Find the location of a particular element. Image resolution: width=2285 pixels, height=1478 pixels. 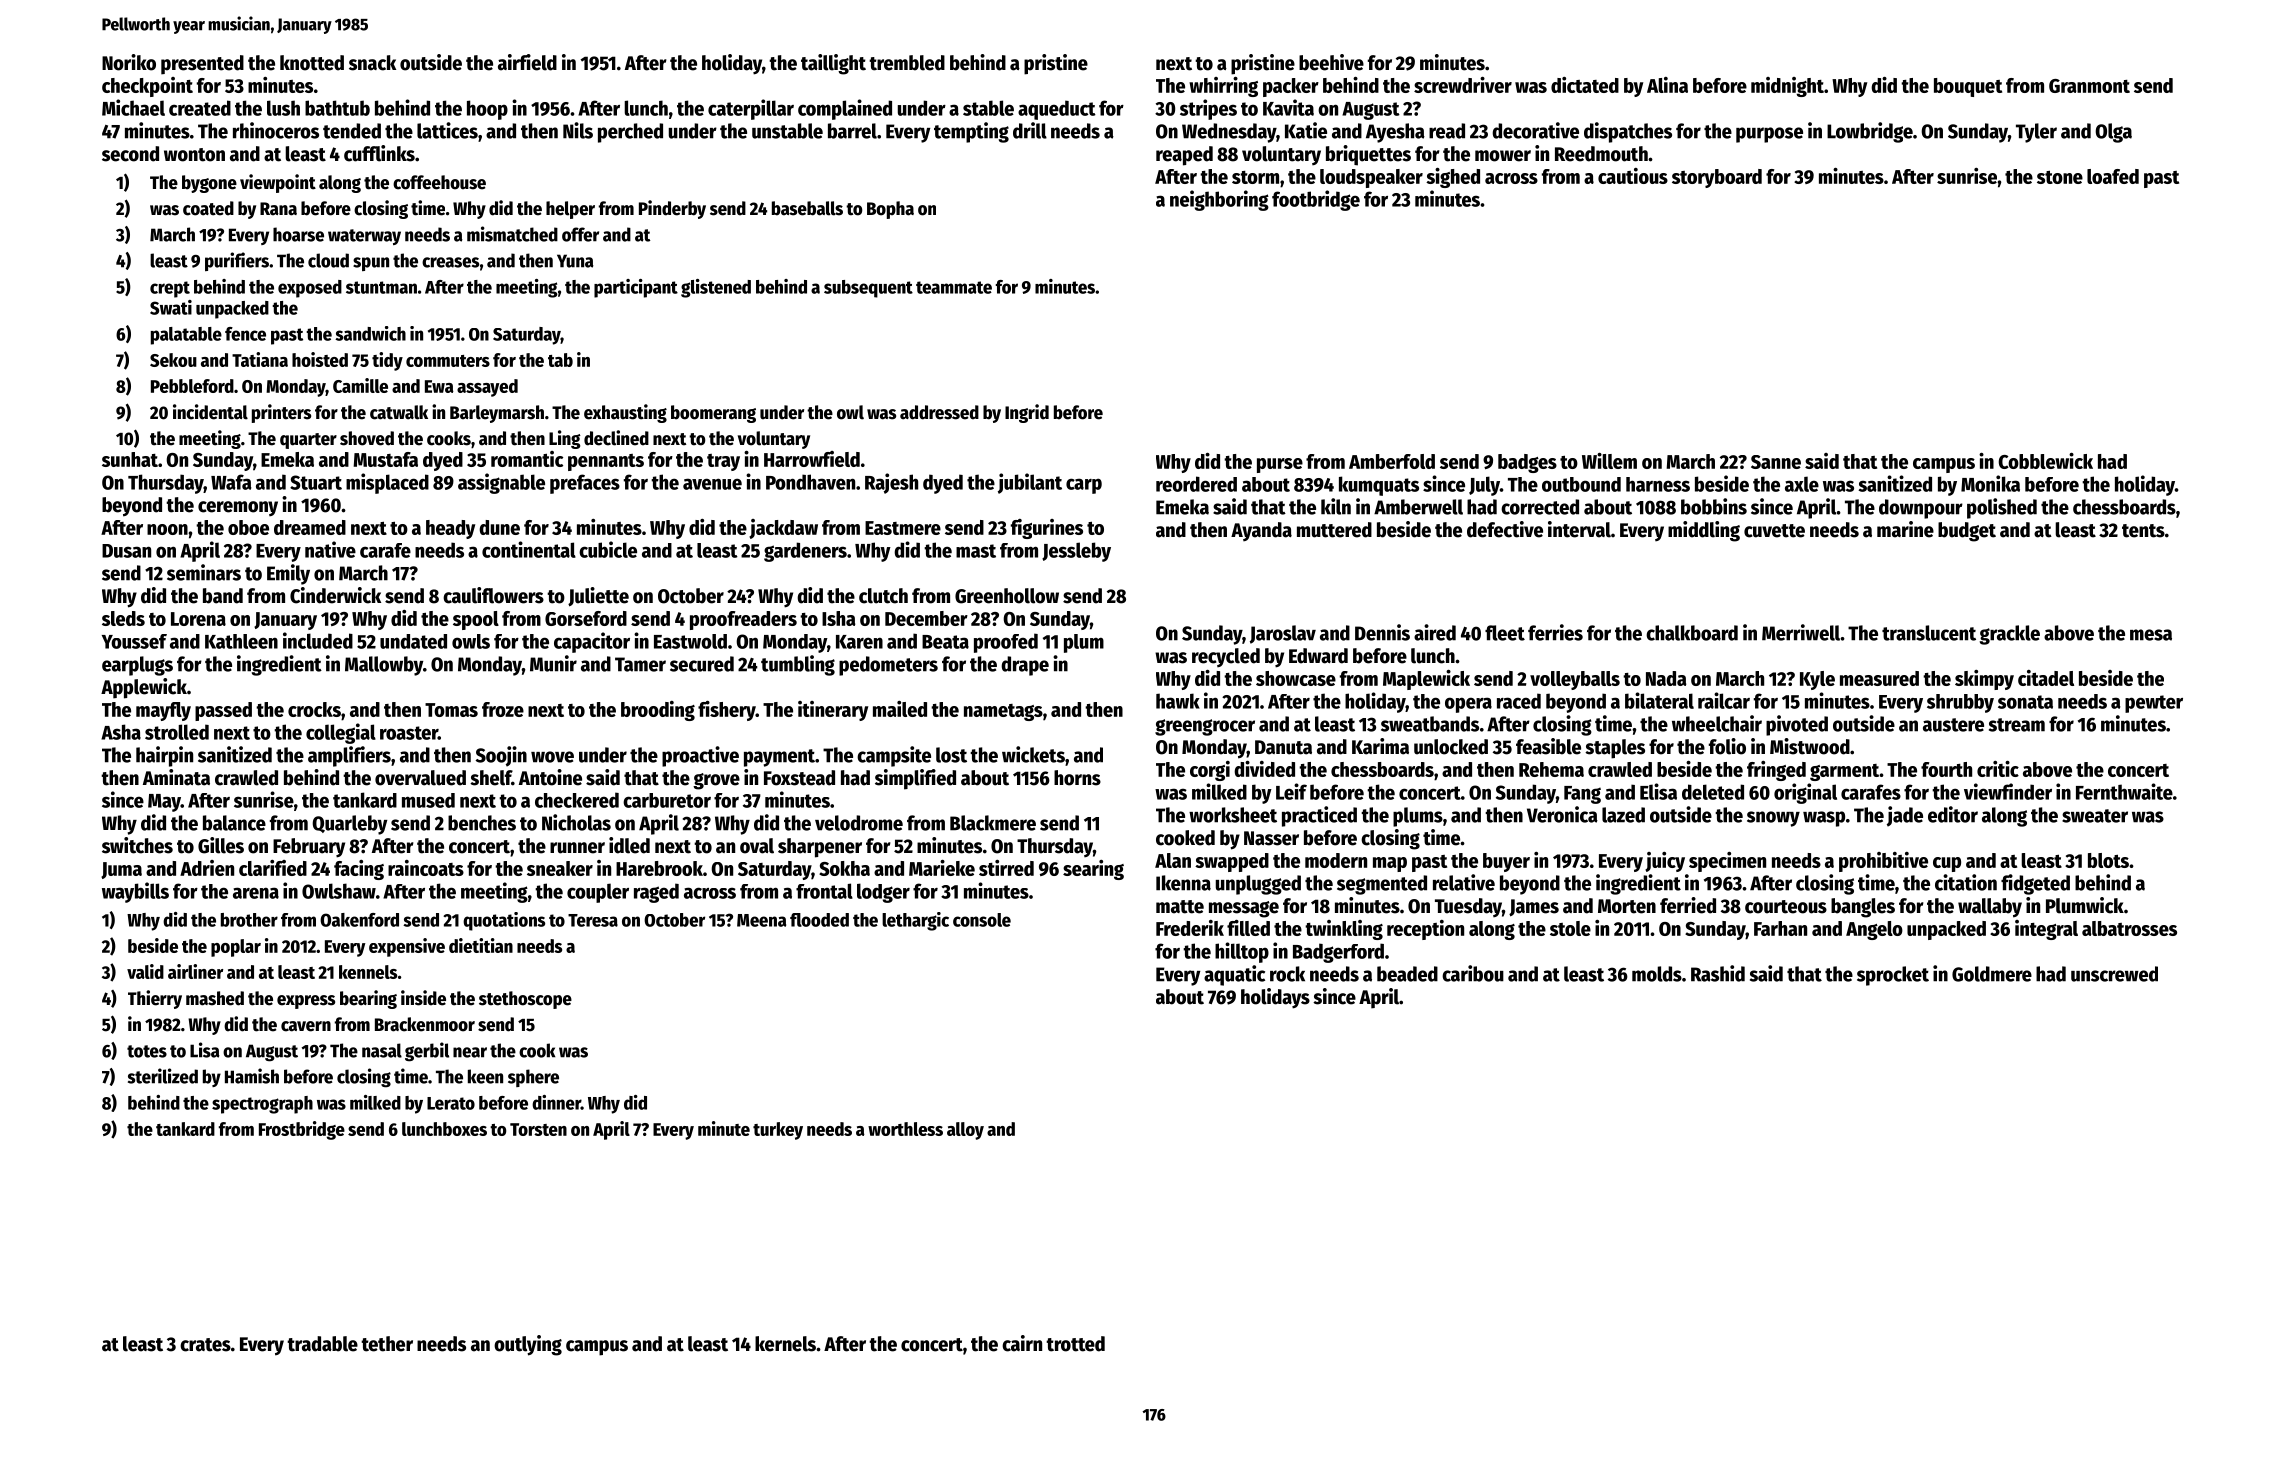

tempting is located at coordinates (971, 132).
